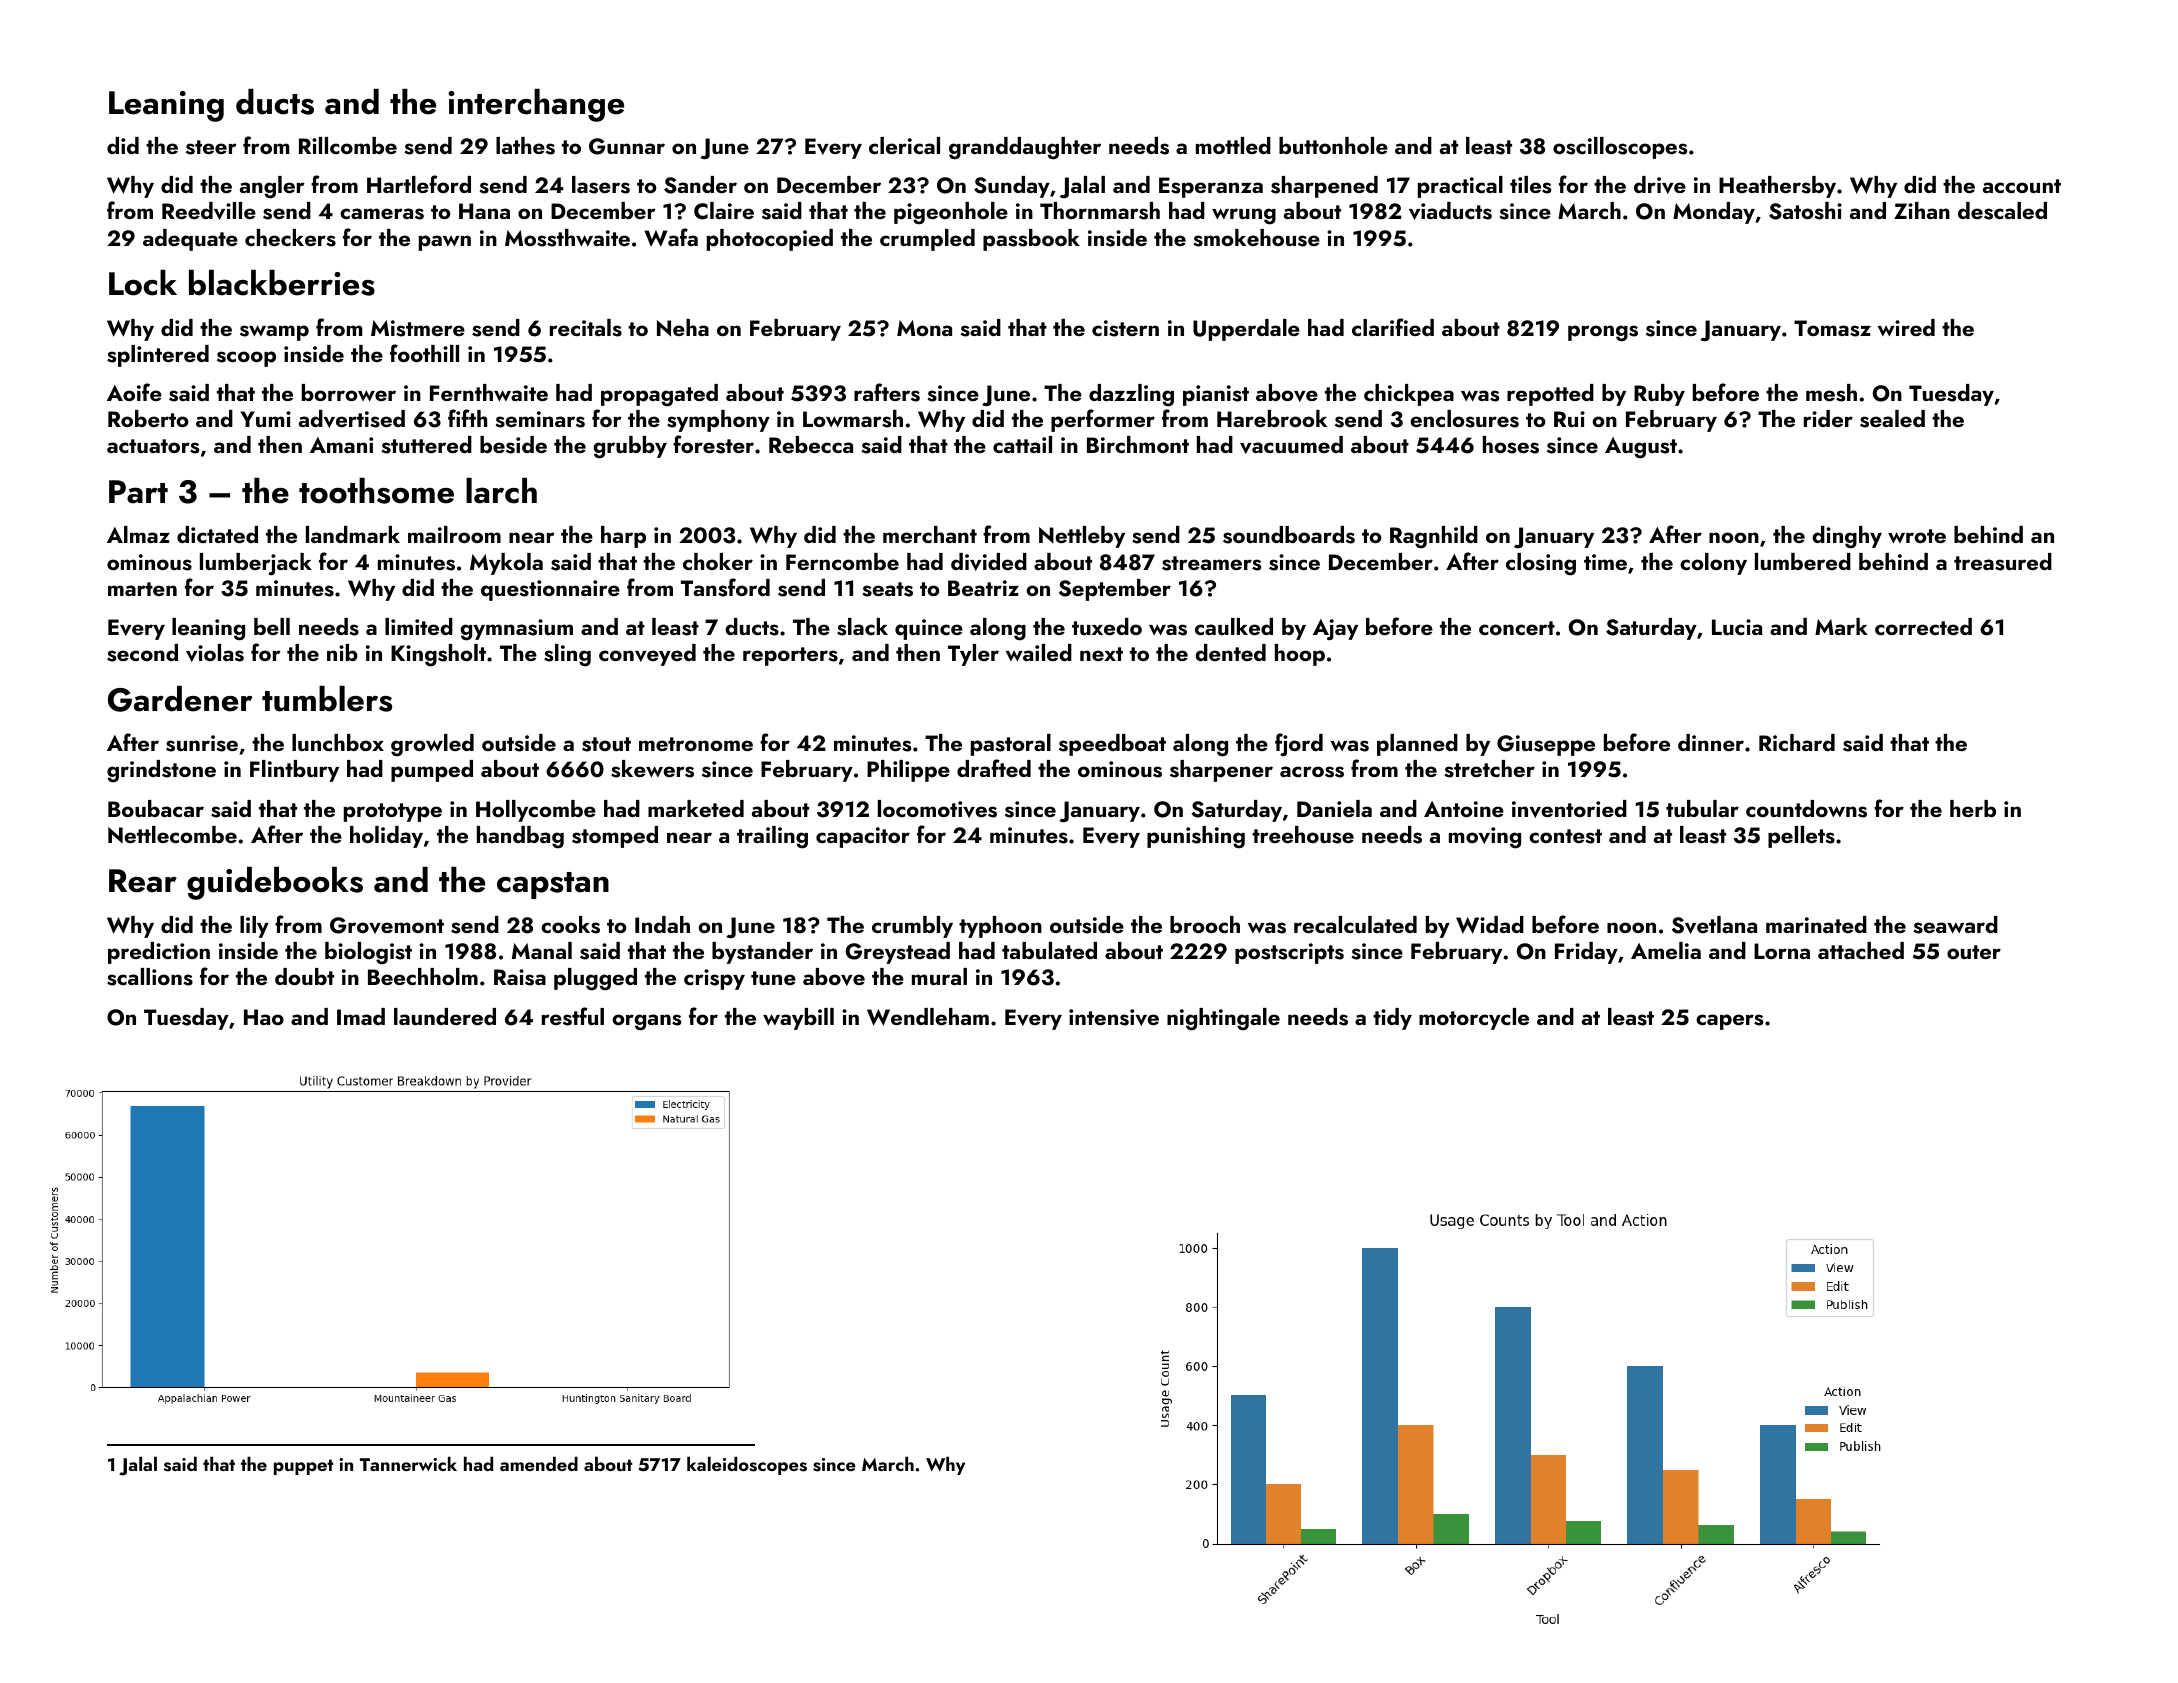 Image resolution: width=2178 pixels, height=1683 pixels. Describe the element at coordinates (190, 240) in the image. I see `adequate` at that location.
